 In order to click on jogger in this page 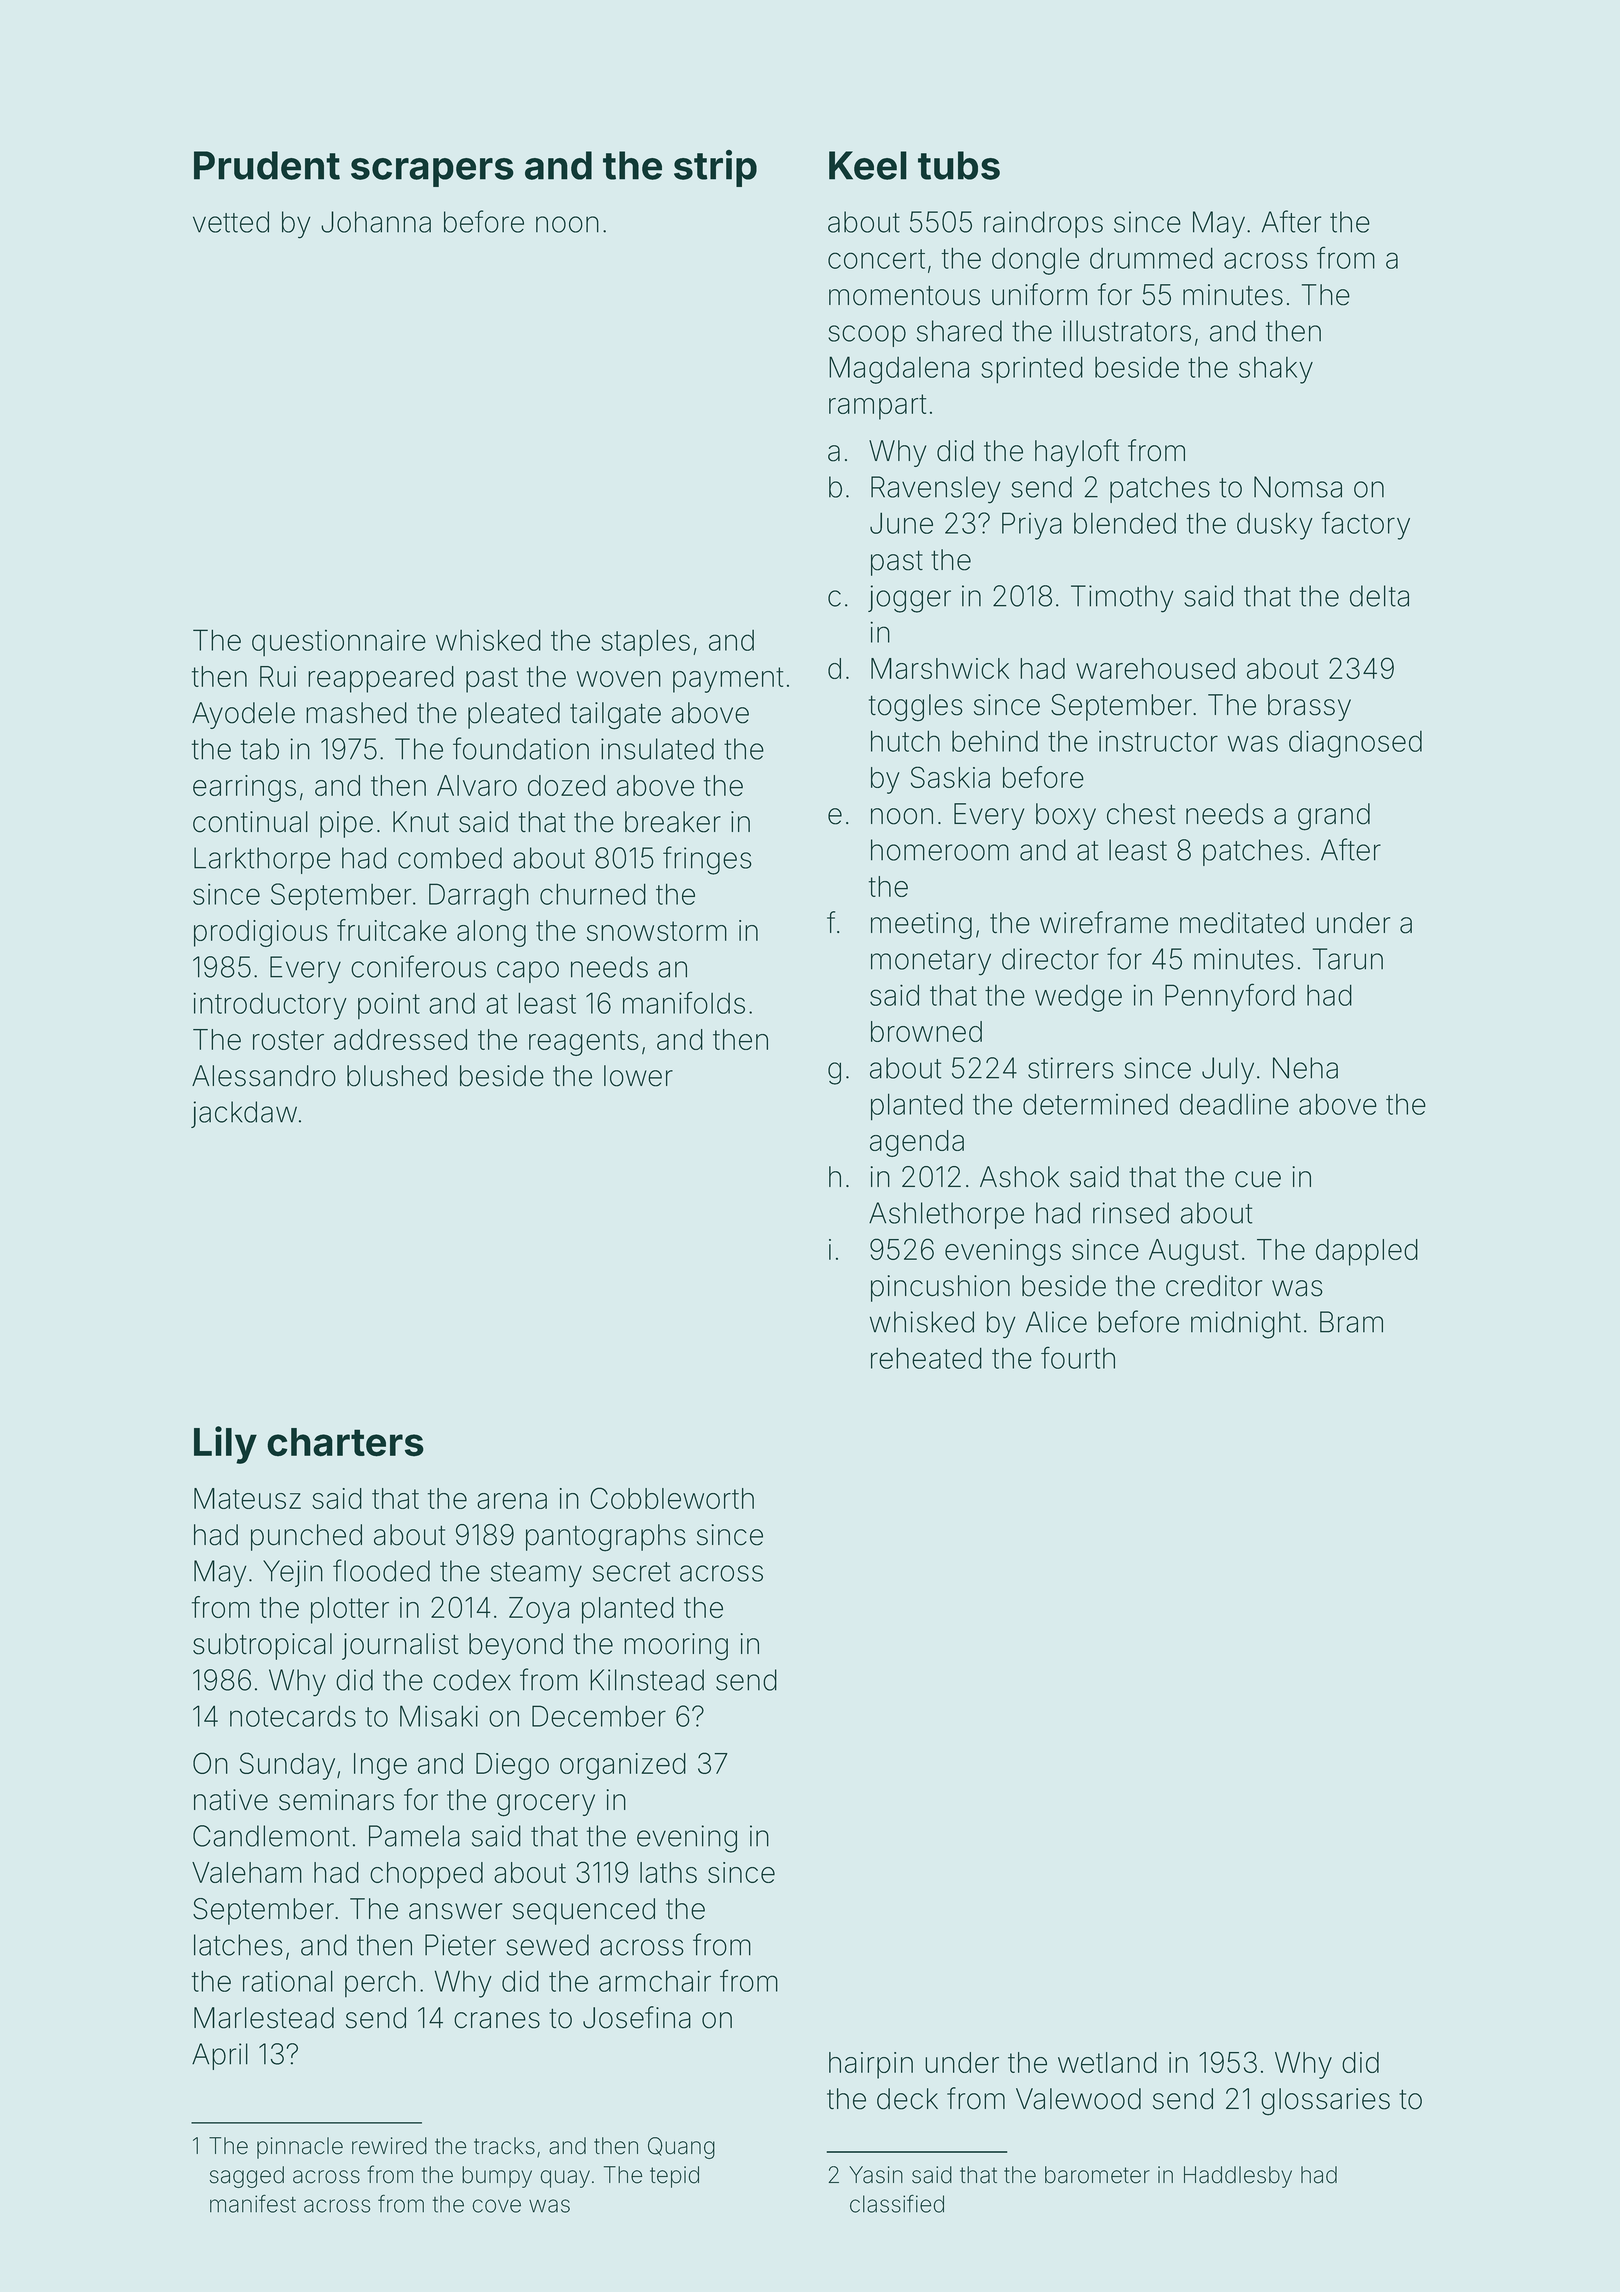, I will do `click(909, 599)`.
